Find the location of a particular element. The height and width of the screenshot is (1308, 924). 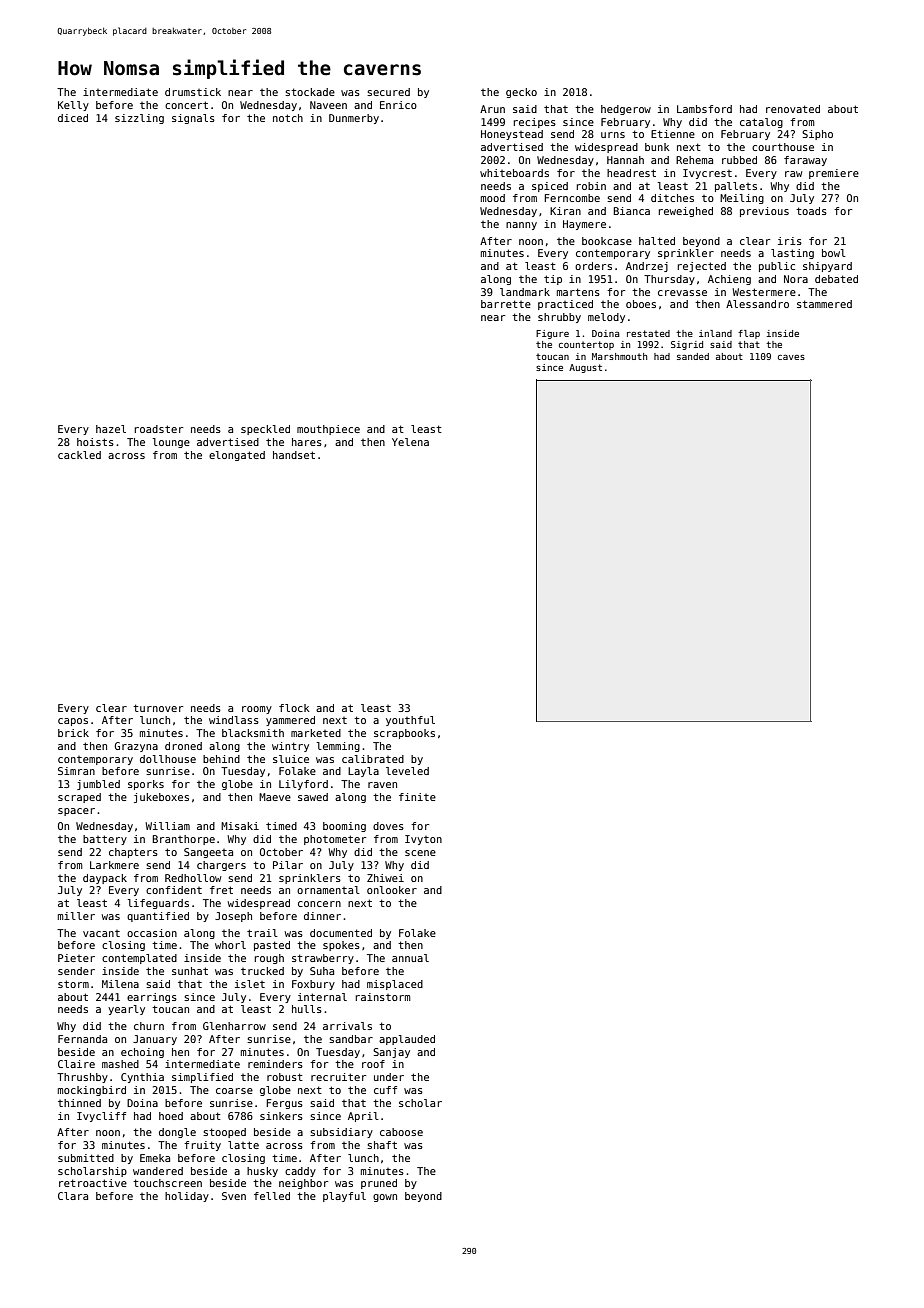

hedgerow is located at coordinates (626, 110).
